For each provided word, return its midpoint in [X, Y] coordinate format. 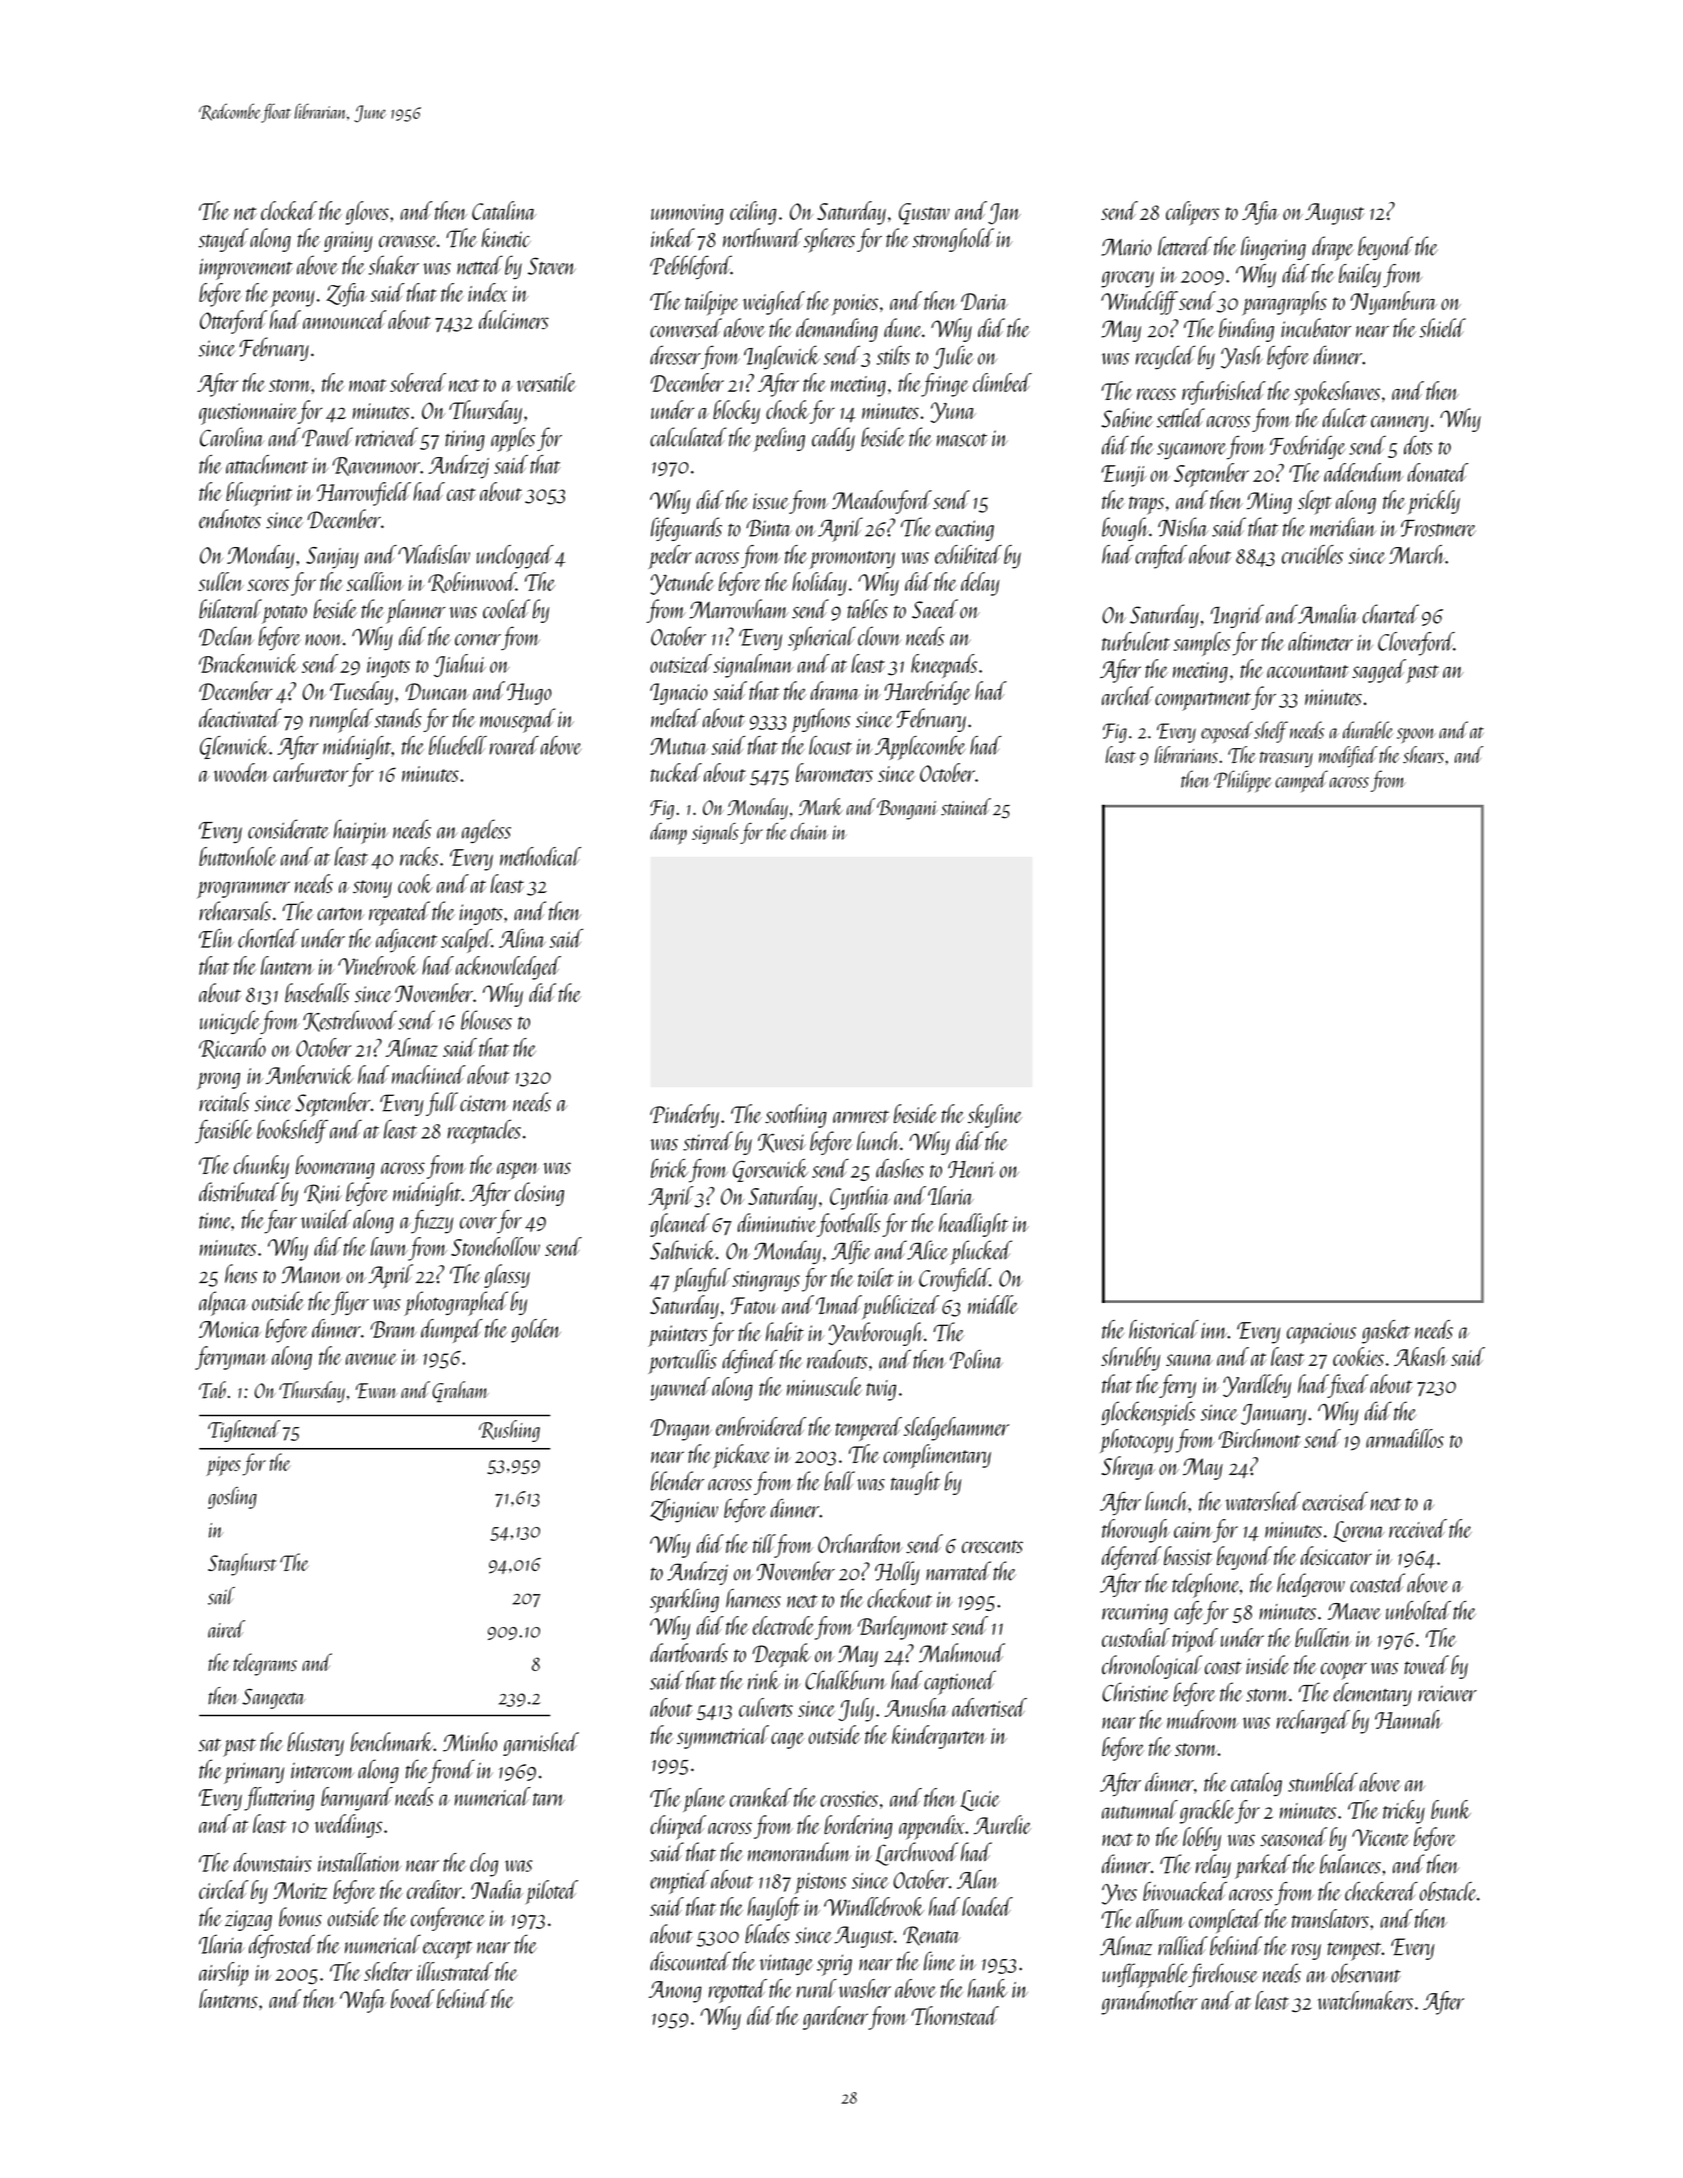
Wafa [363, 2001]
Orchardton [860, 1543]
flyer [350, 1303]
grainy [348, 241]
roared [514, 745]
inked [673, 238]
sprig [834, 1965]
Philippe [1243, 781]
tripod [1195, 1640]
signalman [753, 666]
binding [1246, 330]
